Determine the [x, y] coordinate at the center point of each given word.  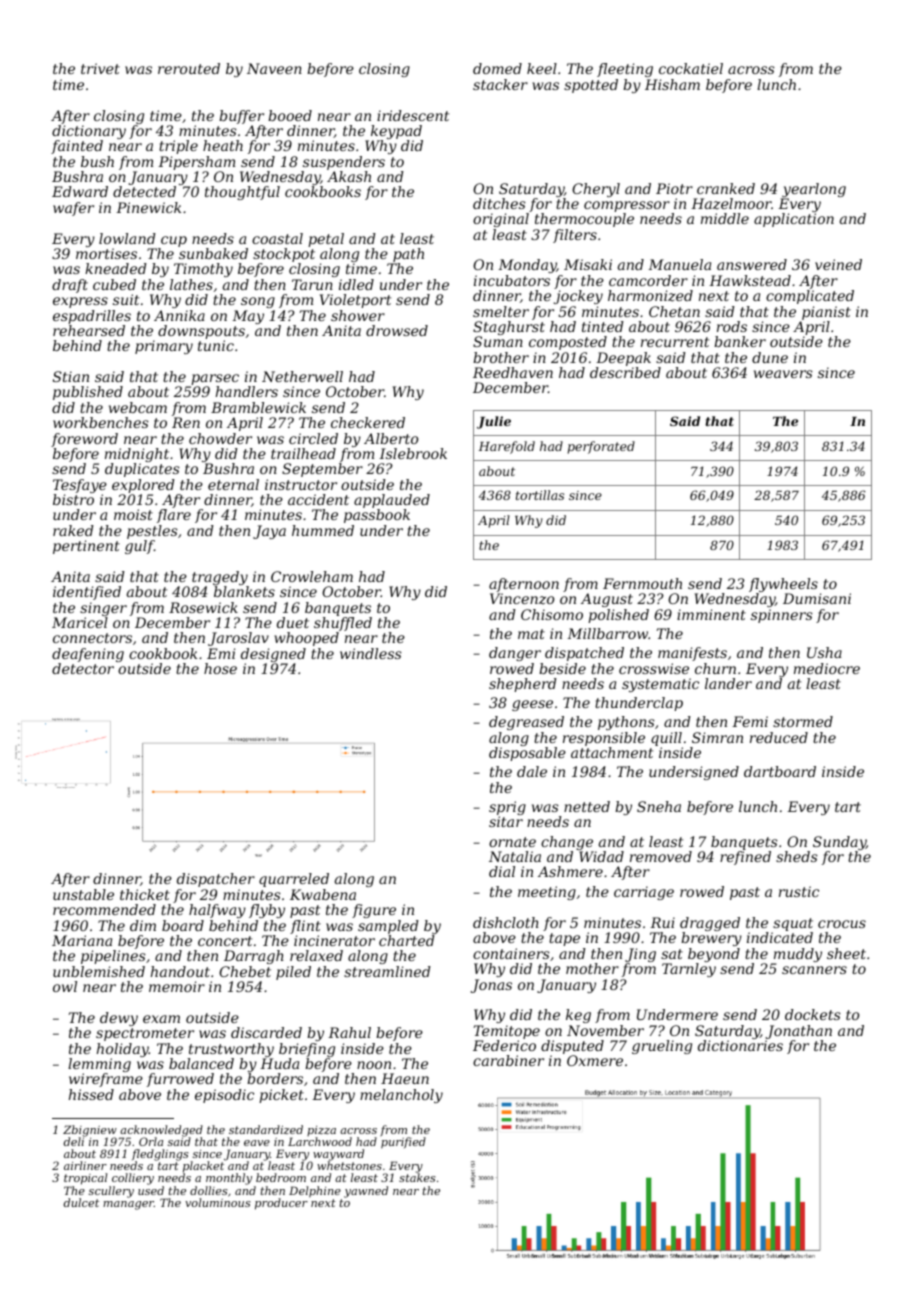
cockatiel [691, 68]
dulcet [81, 1202]
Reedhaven [513, 372]
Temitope [507, 1032]
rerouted [189, 68]
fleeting [625, 70]
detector [83, 668]
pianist [826, 313]
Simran [717, 737]
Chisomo [552, 614]
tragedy [220, 578]
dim [143, 925]
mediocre [827, 668]
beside [562, 668]
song [258, 302]
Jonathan [799, 1032]
